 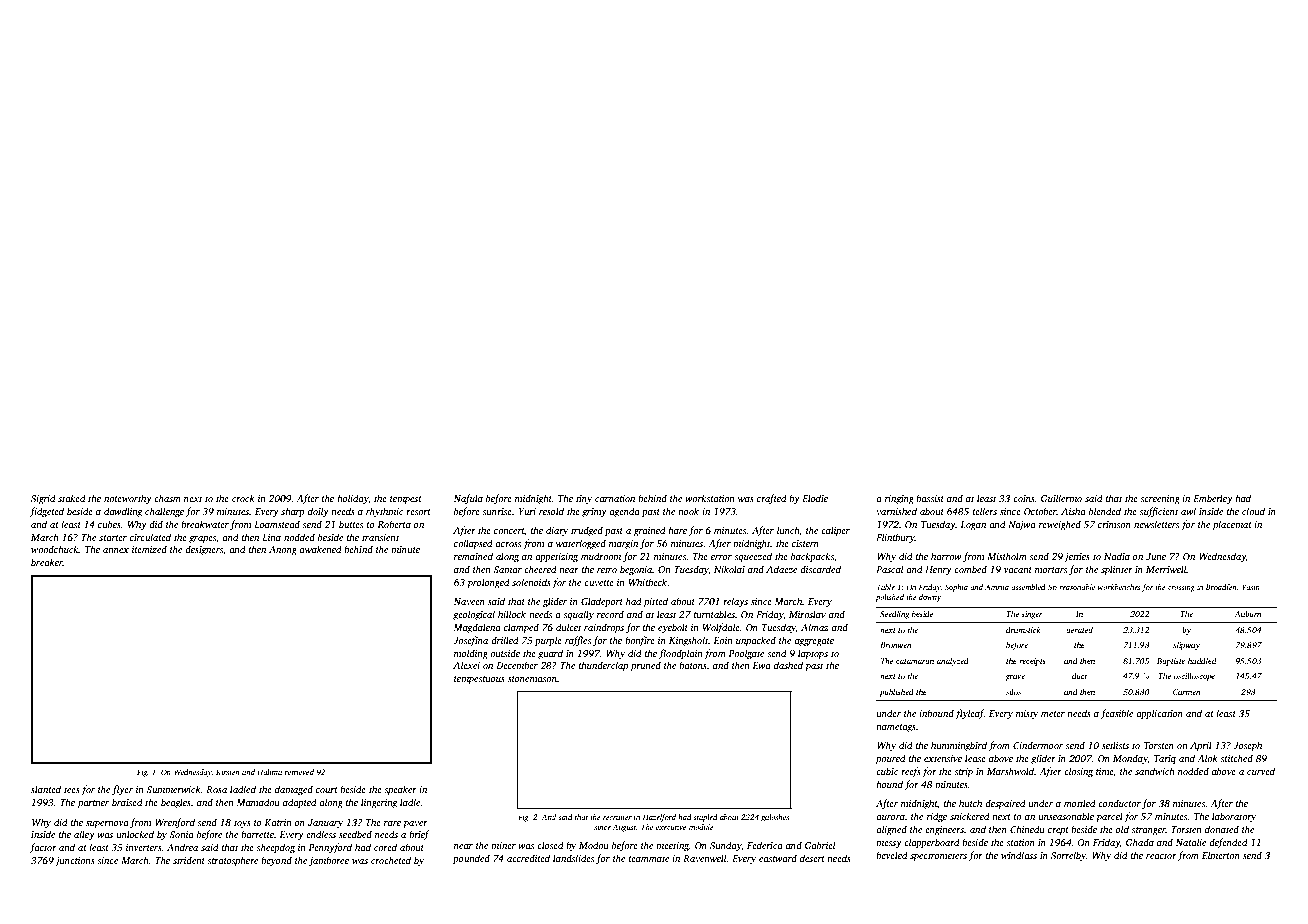 What do you see at coordinates (1061, 498) in the document?
I see `Guillermo` at bounding box center [1061, 498].
